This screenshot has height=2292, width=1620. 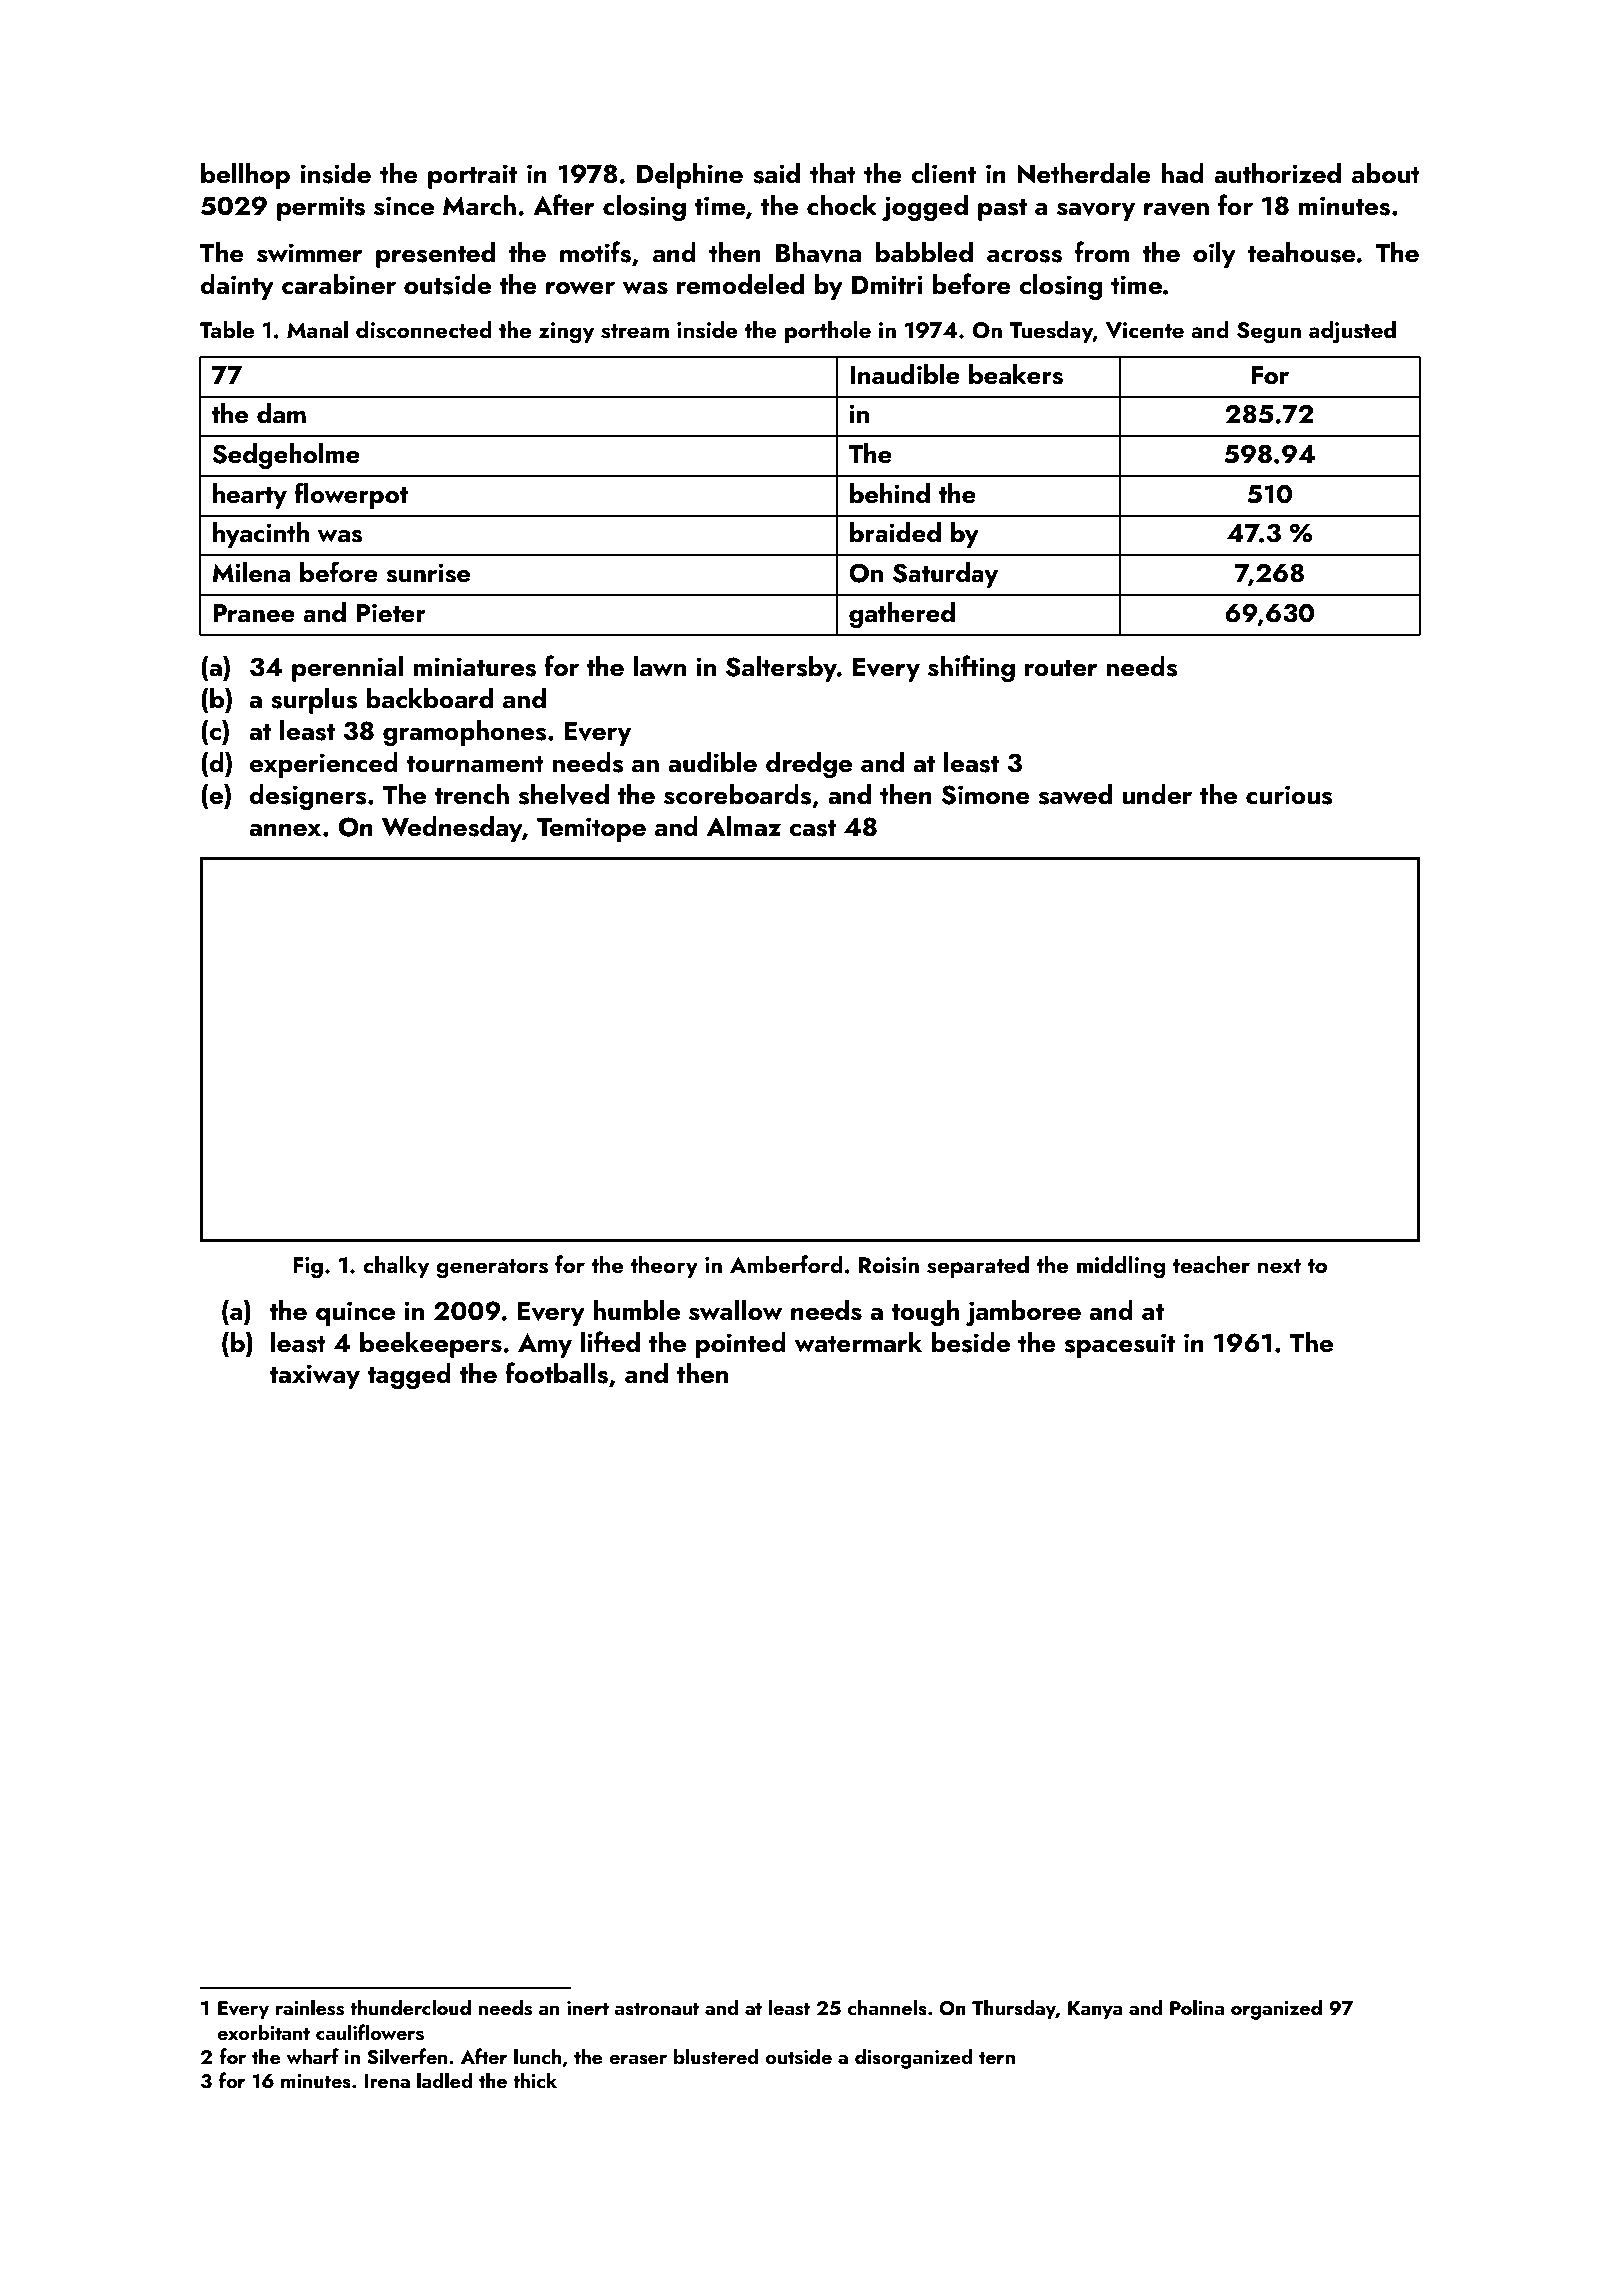 What do you see at coordinates (537, 2056) in the screenshot?
I see `lunch` at bounding box center [537, 2056].
